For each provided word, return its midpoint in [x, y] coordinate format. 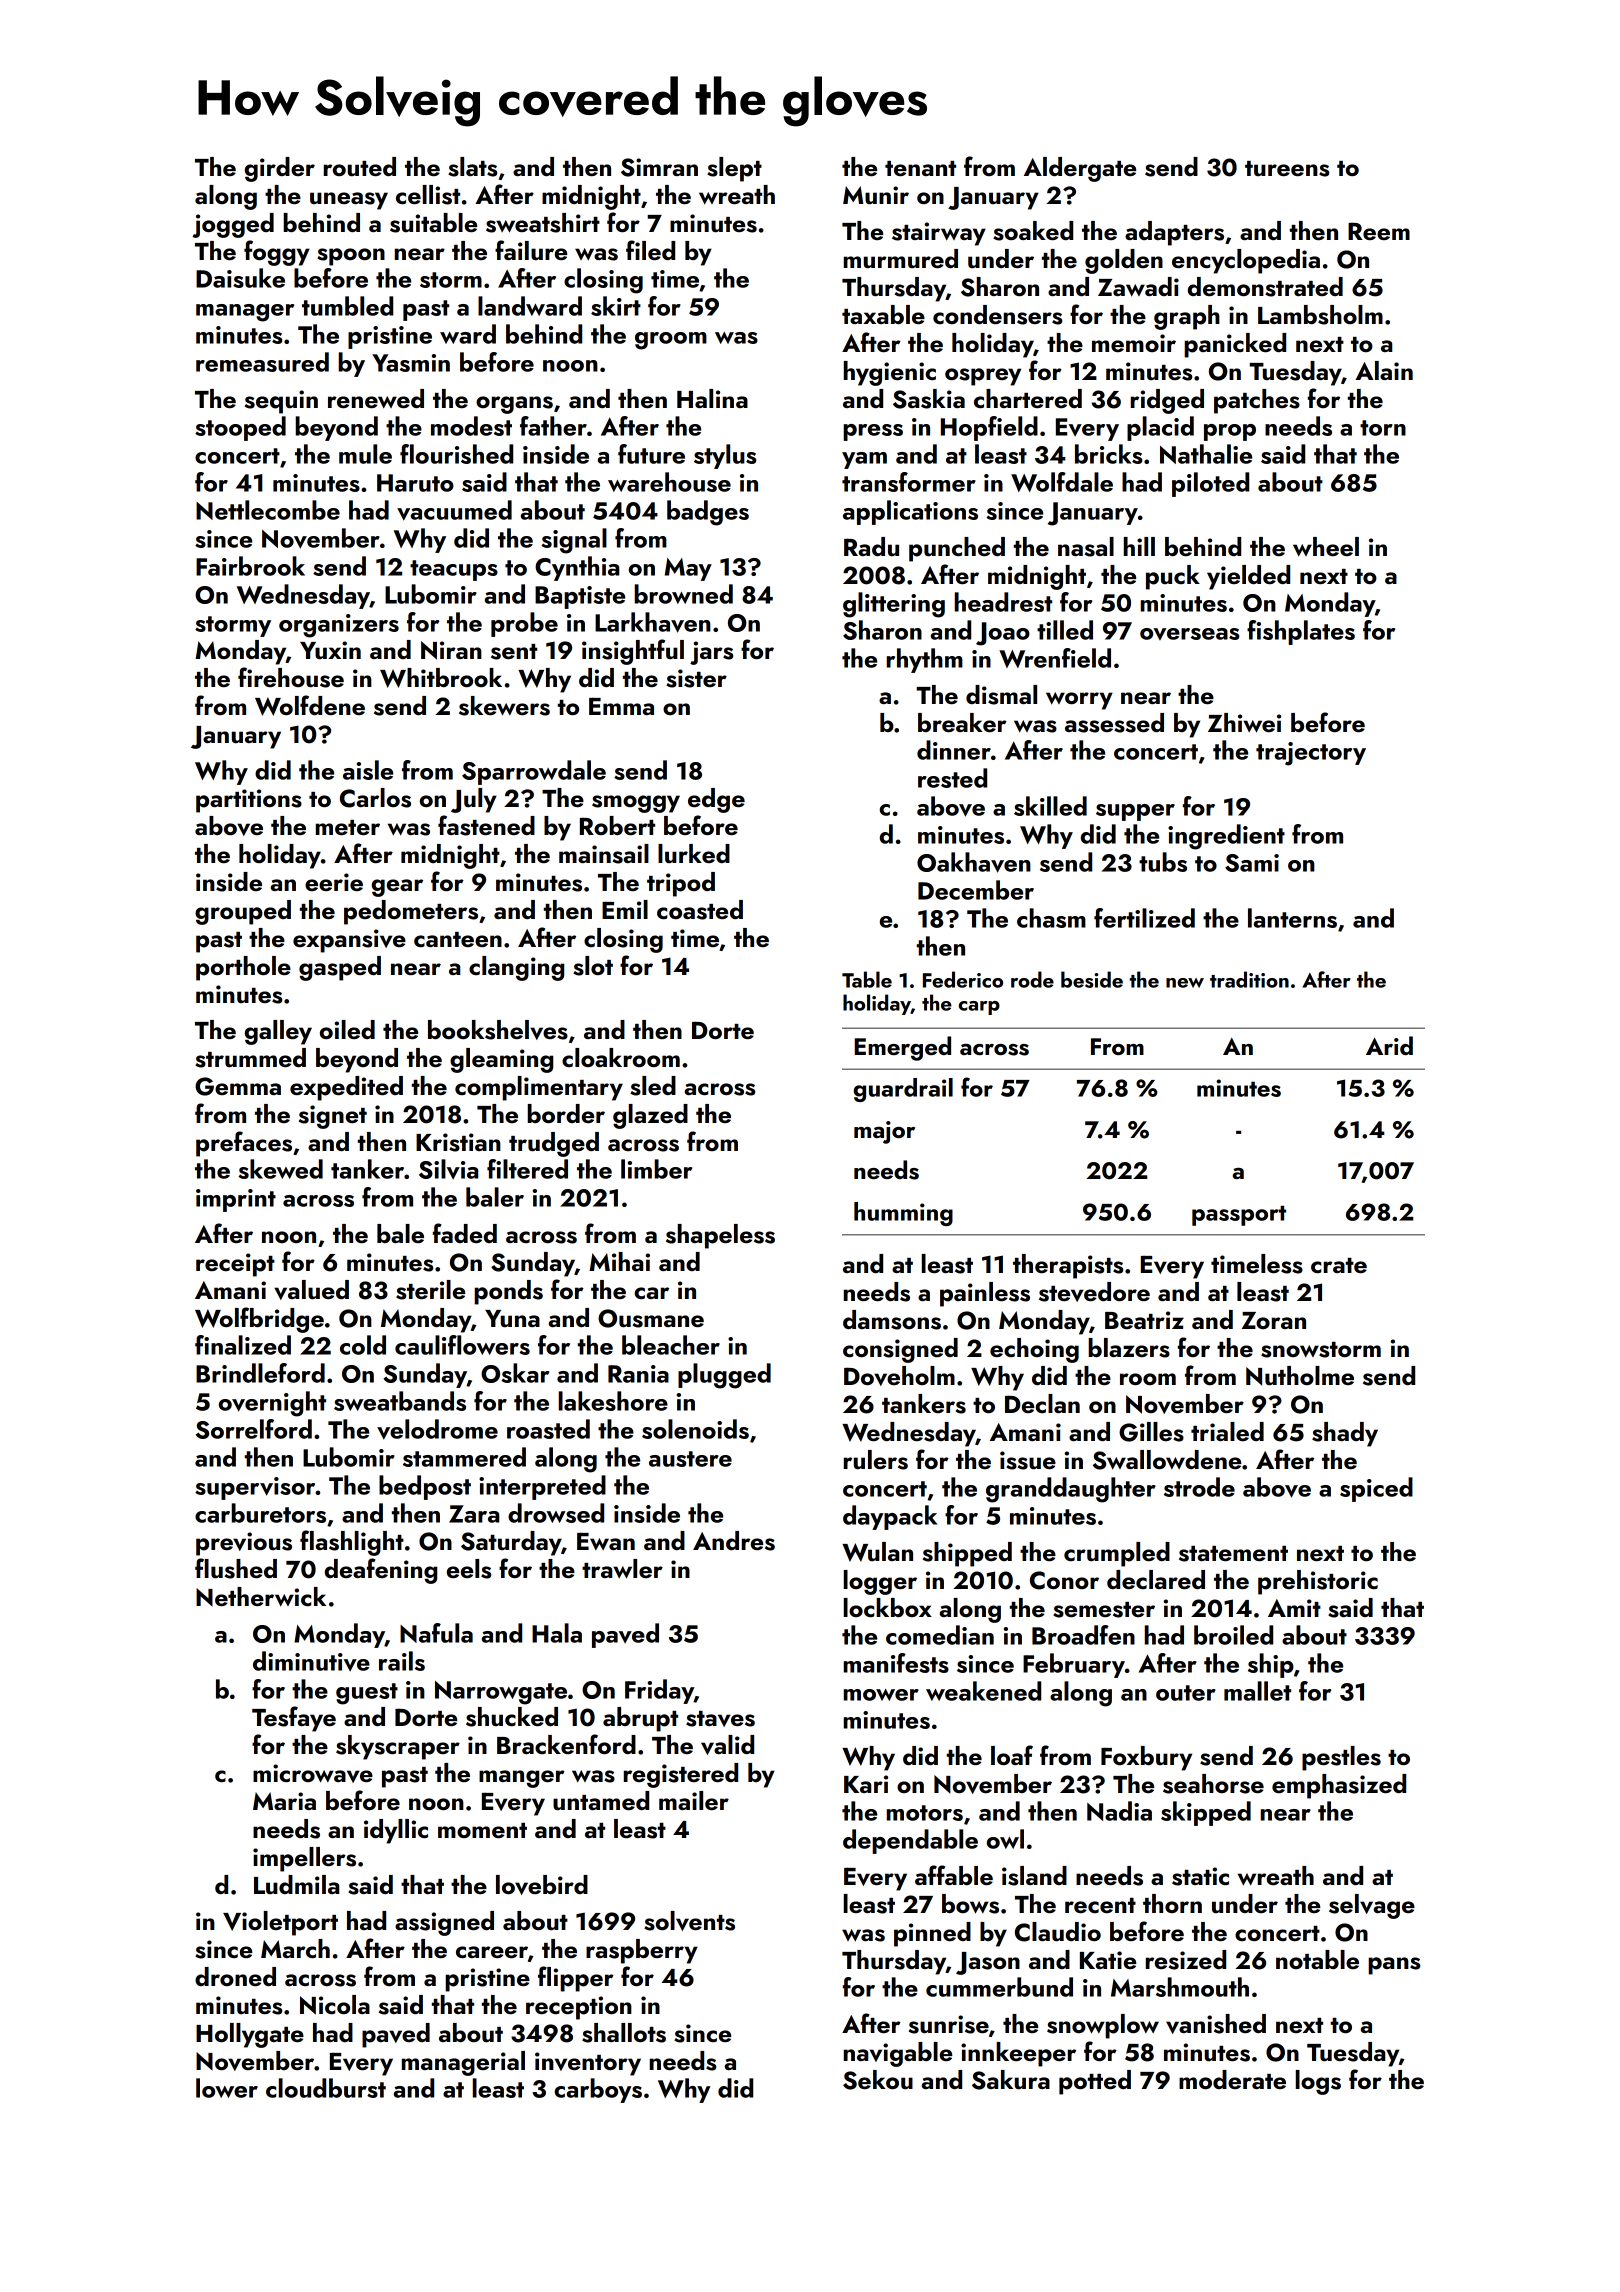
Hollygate [250, 2035]
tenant [920, 168]
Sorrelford [254, 1429]
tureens [1287, 169]
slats [472, 167]
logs [1318, 2082]
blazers [1129, 1348]
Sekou [878, 2080]
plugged [724, 1376]
